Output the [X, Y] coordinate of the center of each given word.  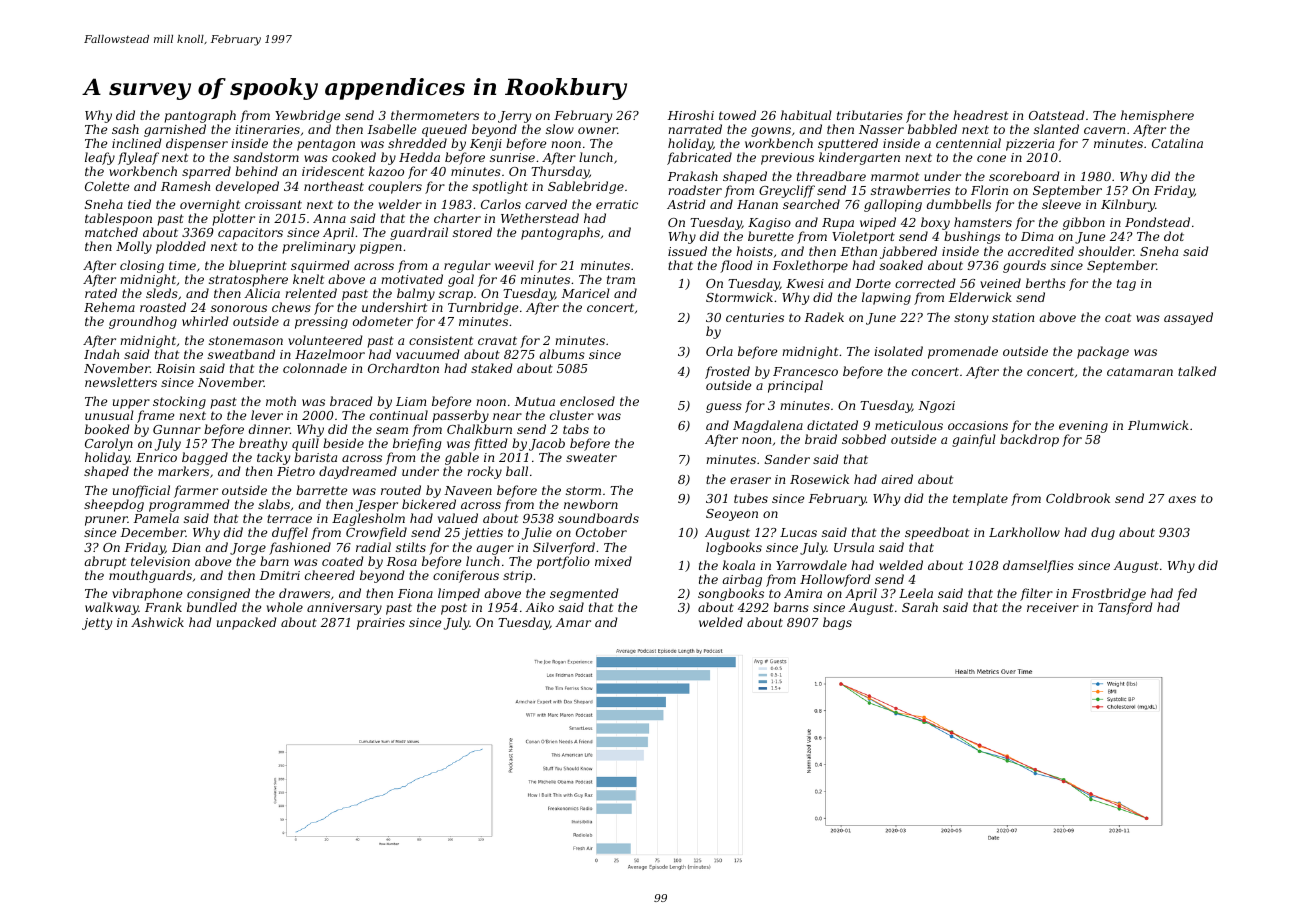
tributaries [870, 115]
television [160, 561]
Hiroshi [691, 115]
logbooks [734, 548]
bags [837, 623]
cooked [354, 157]
